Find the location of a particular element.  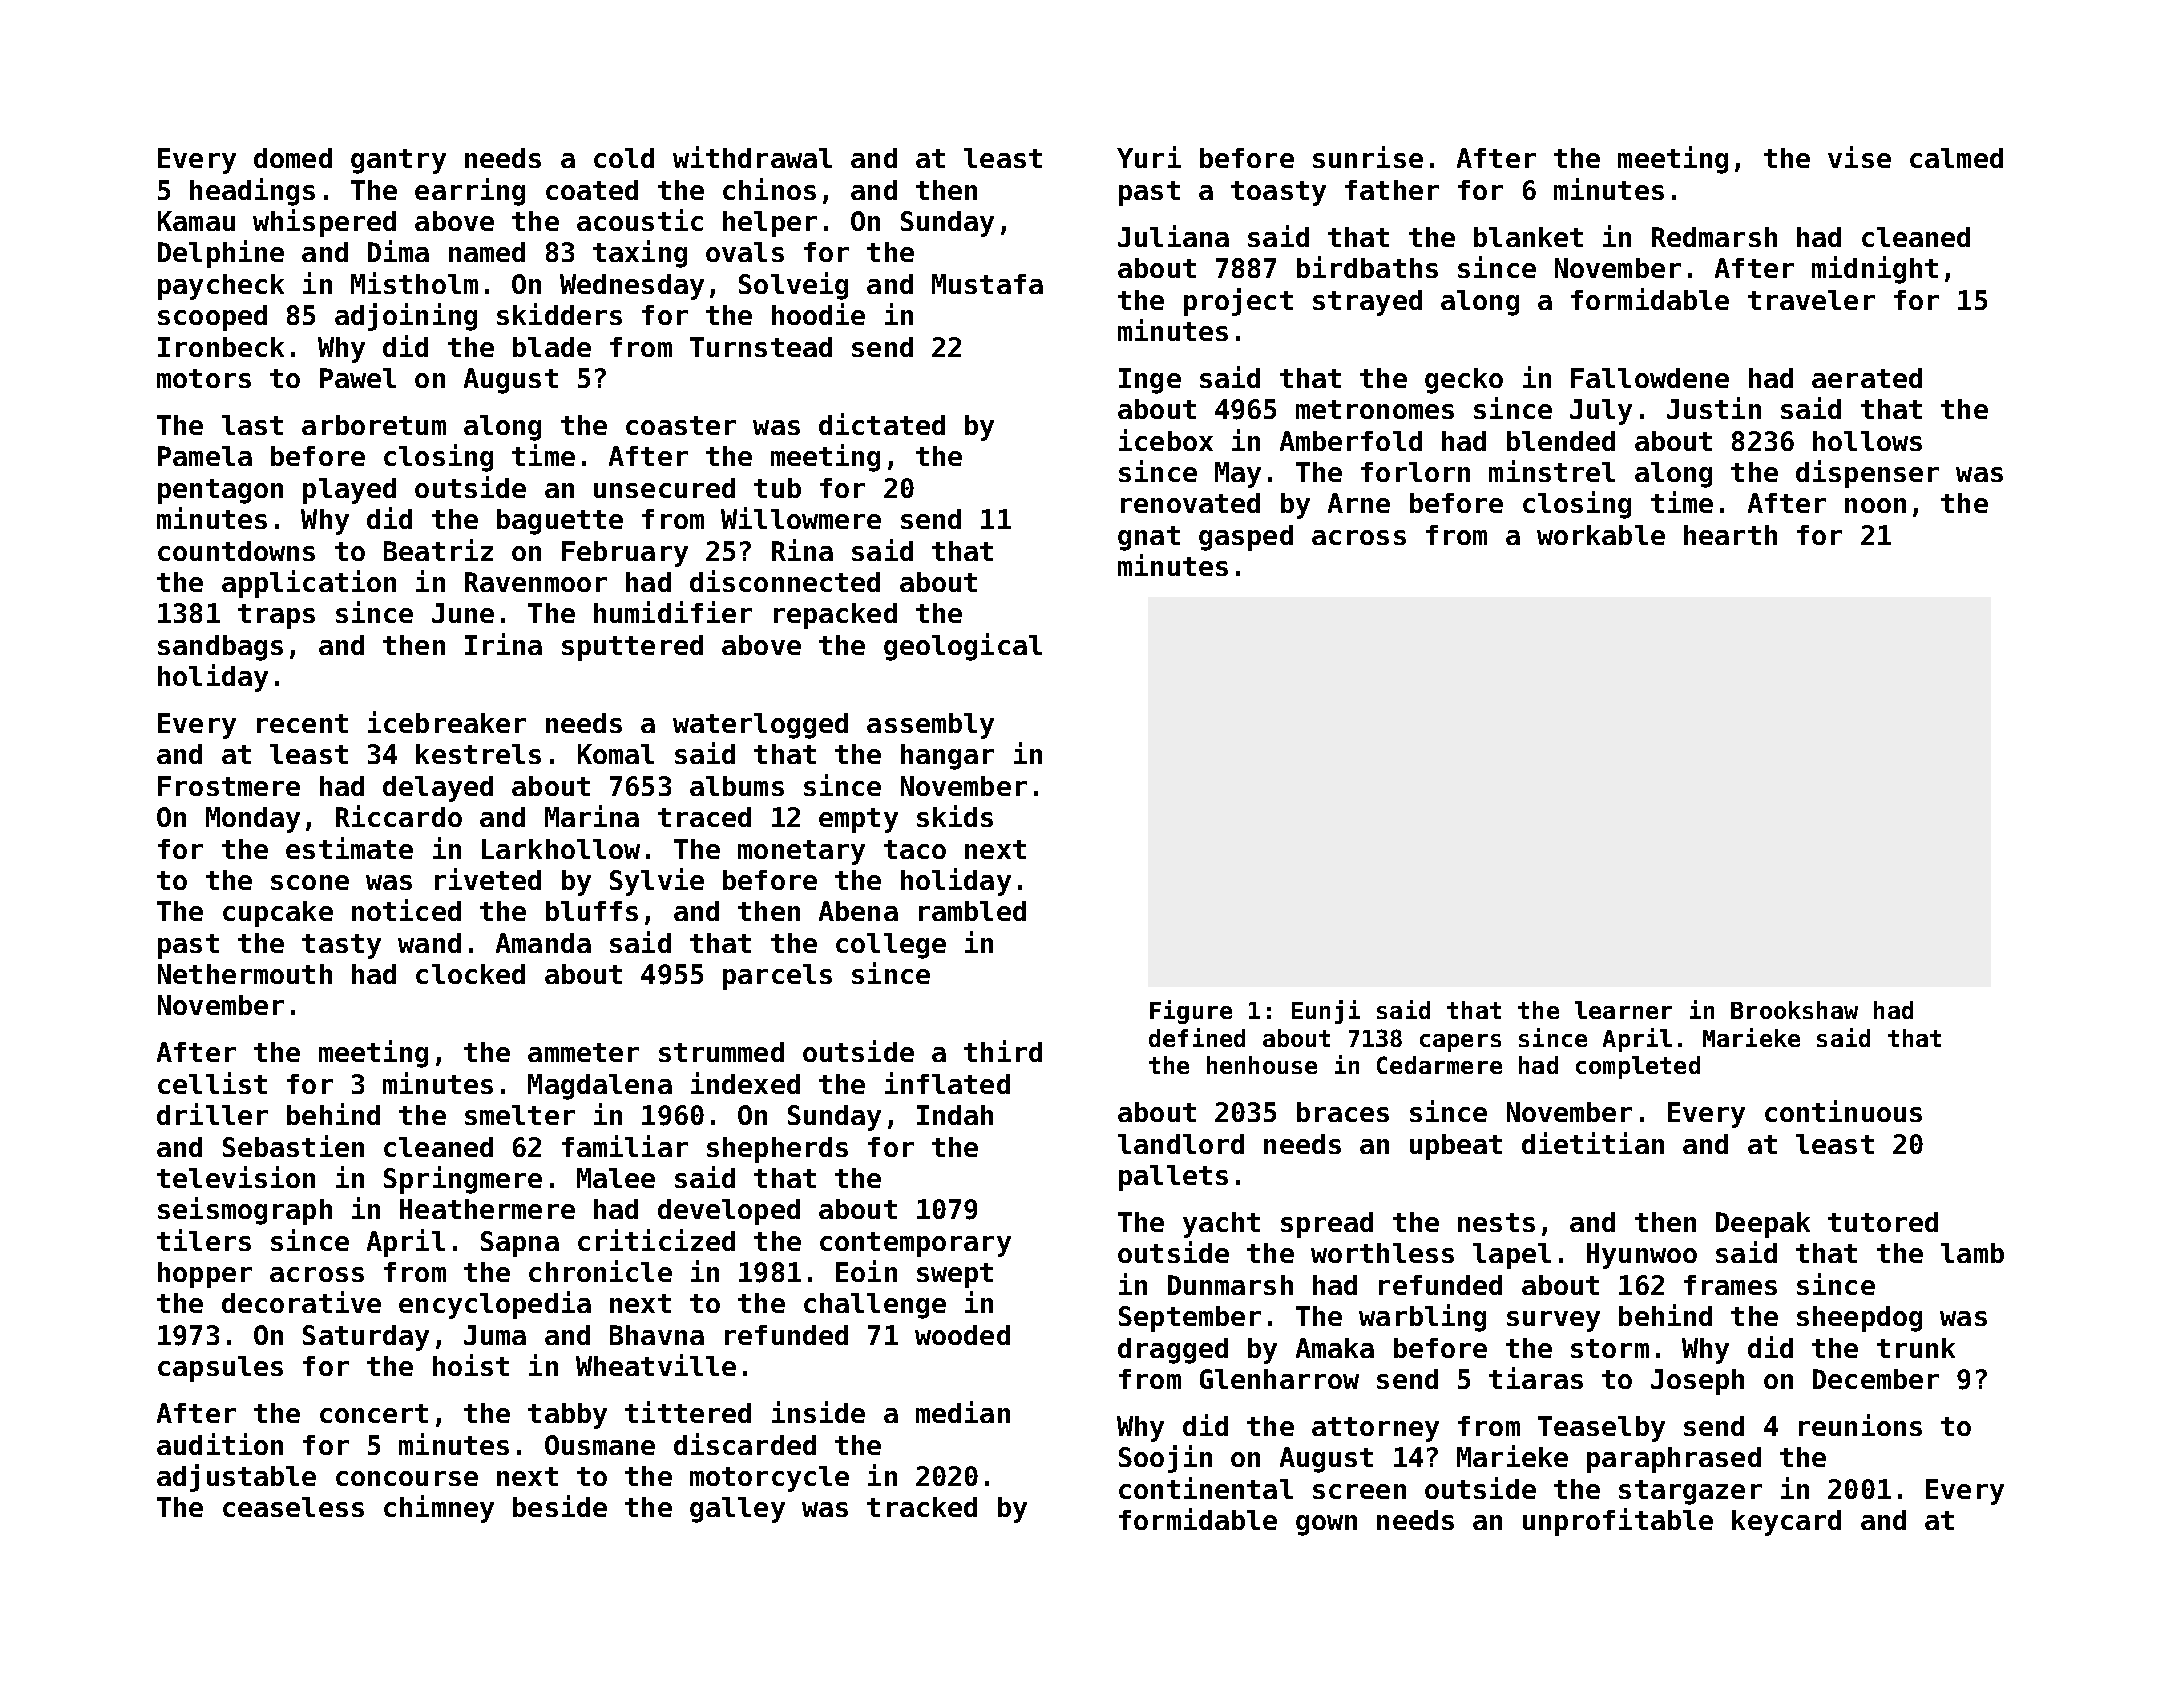

Pawel is located at coordinates (358, 378).
